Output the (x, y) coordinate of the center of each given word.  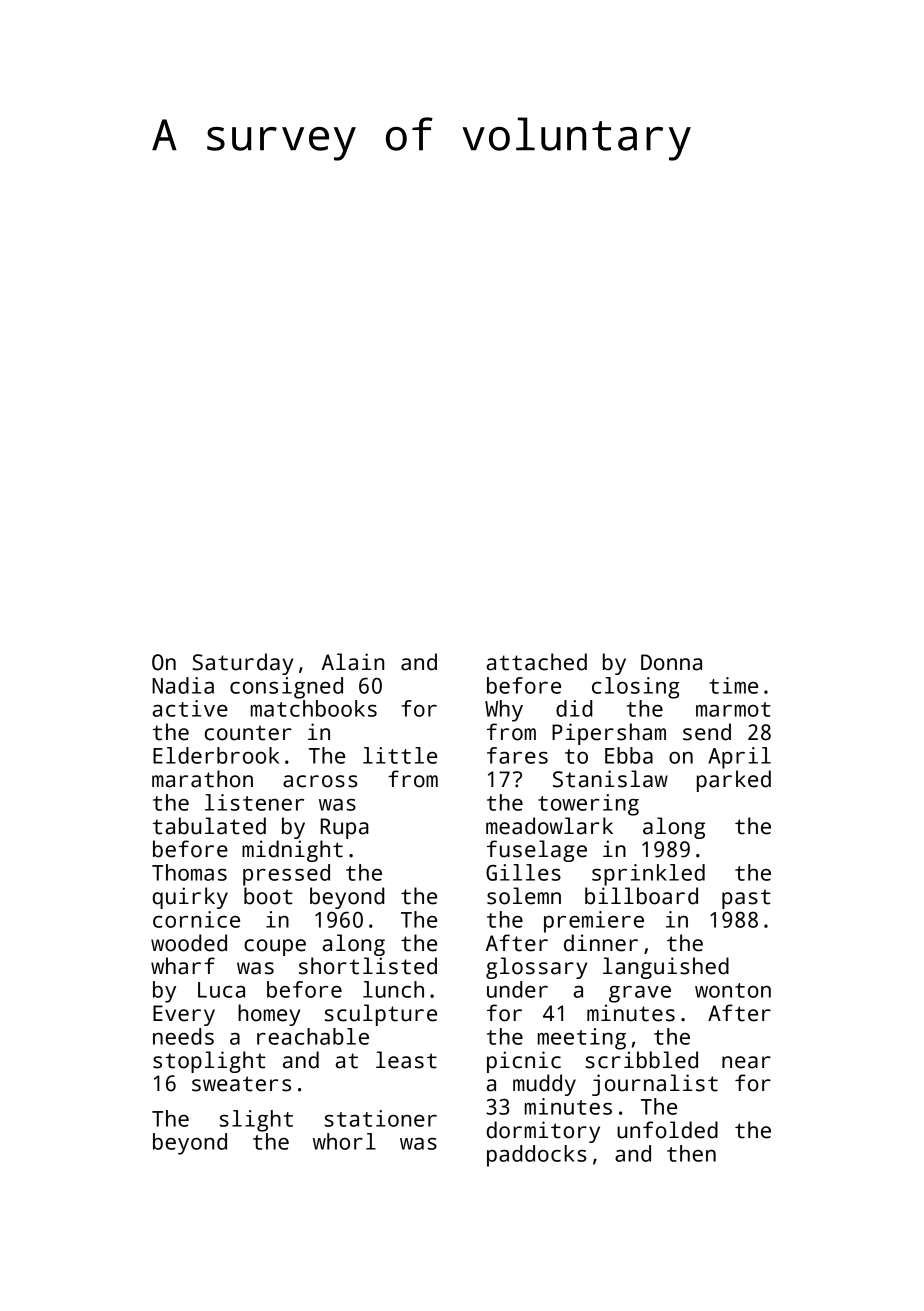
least (406, 1060)
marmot (733, 709)
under (517, 989)
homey (269, 1015)
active (190, 708)
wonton (733, 990)
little (400, 755)
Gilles (523, 872)
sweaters (241, 1084)
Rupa (345, 828)
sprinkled (648, 875)
